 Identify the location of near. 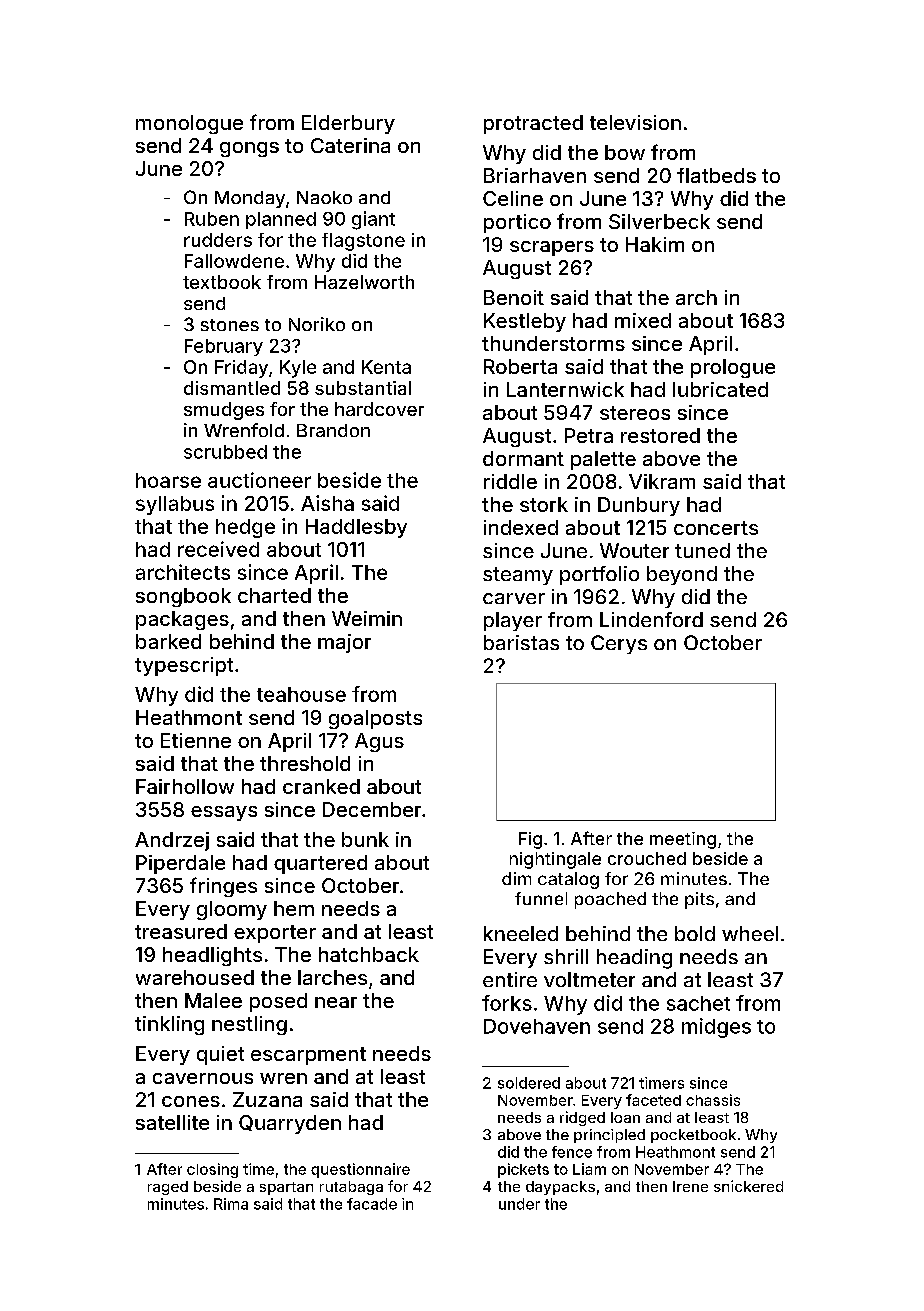
(336, 1002).
